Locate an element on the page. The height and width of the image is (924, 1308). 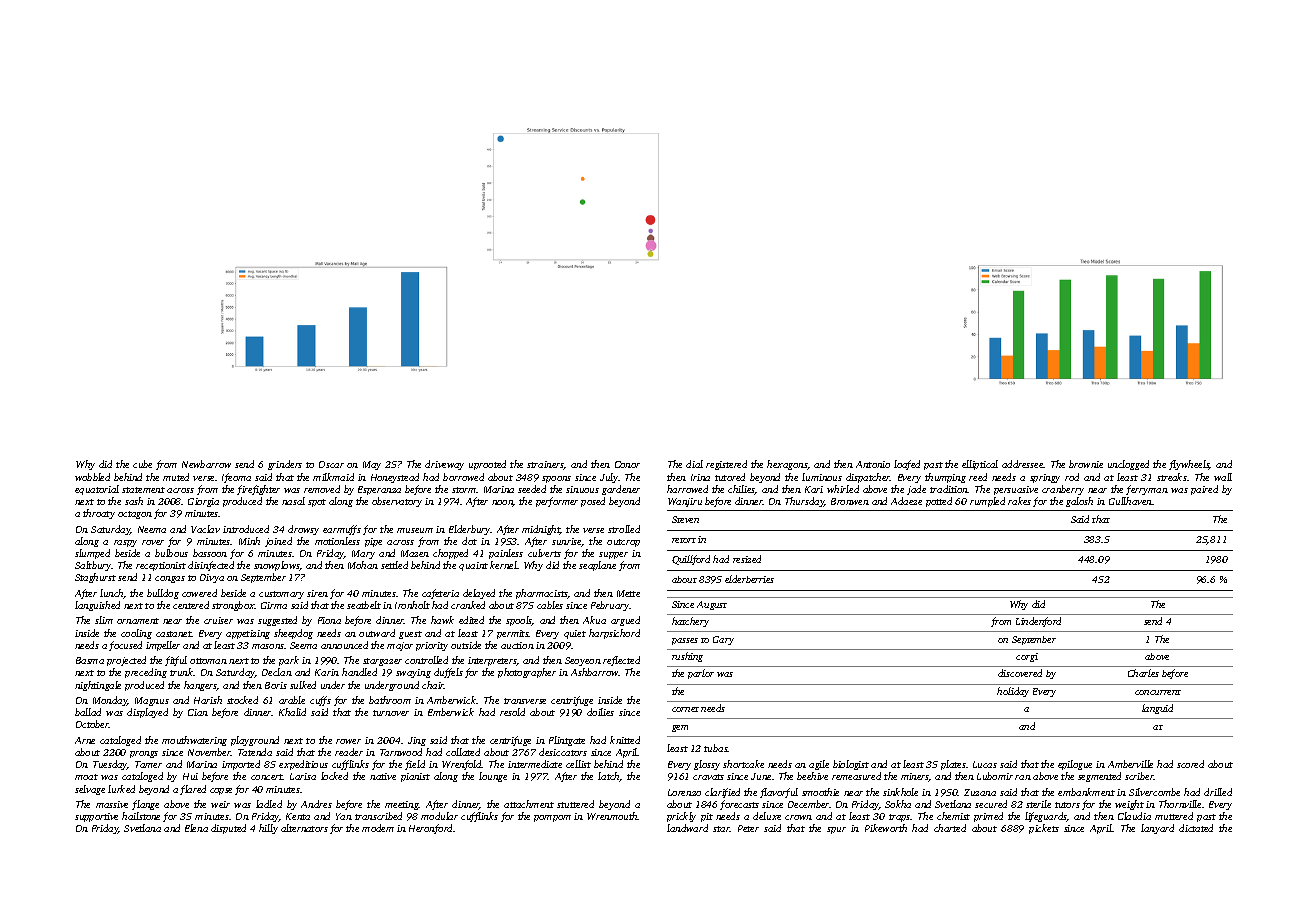
noon is located at coordinates (502, 503).
